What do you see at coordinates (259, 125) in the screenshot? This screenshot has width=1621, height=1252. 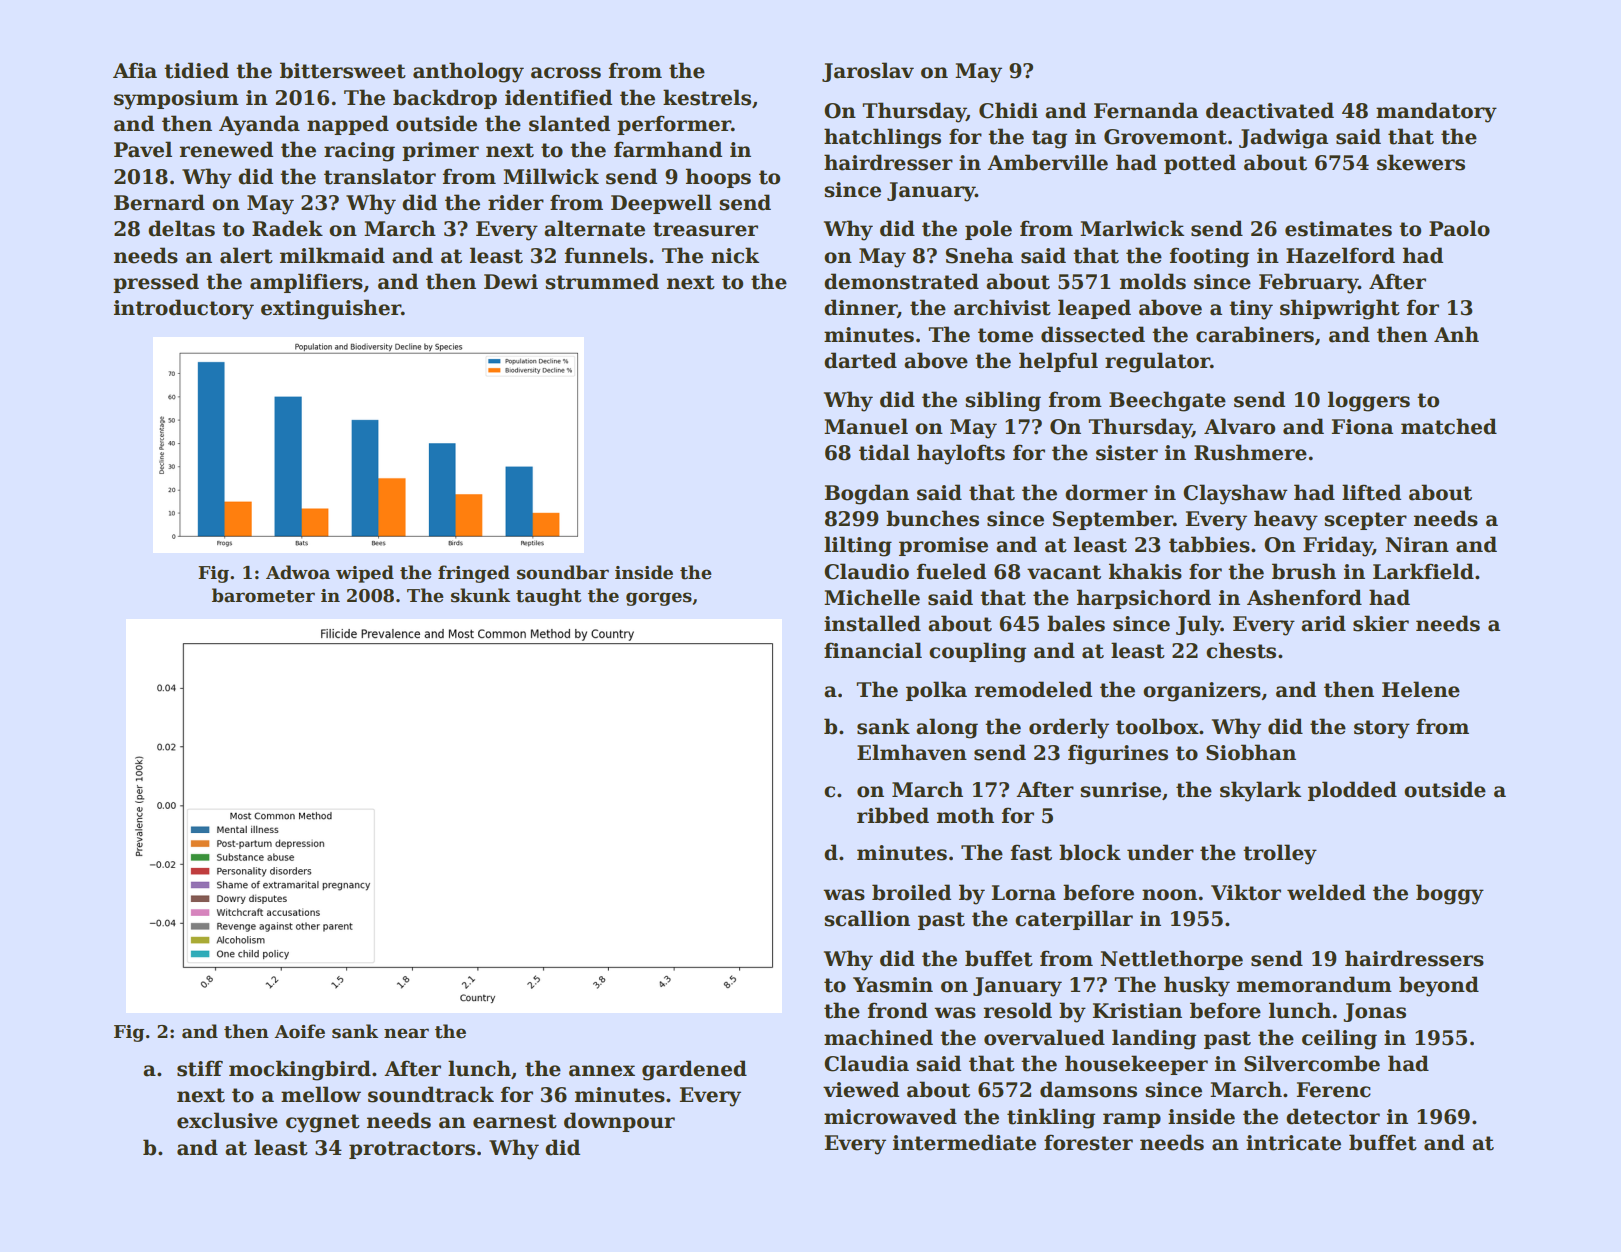 I see `Ayanda` at bounding box center [259, 125].
